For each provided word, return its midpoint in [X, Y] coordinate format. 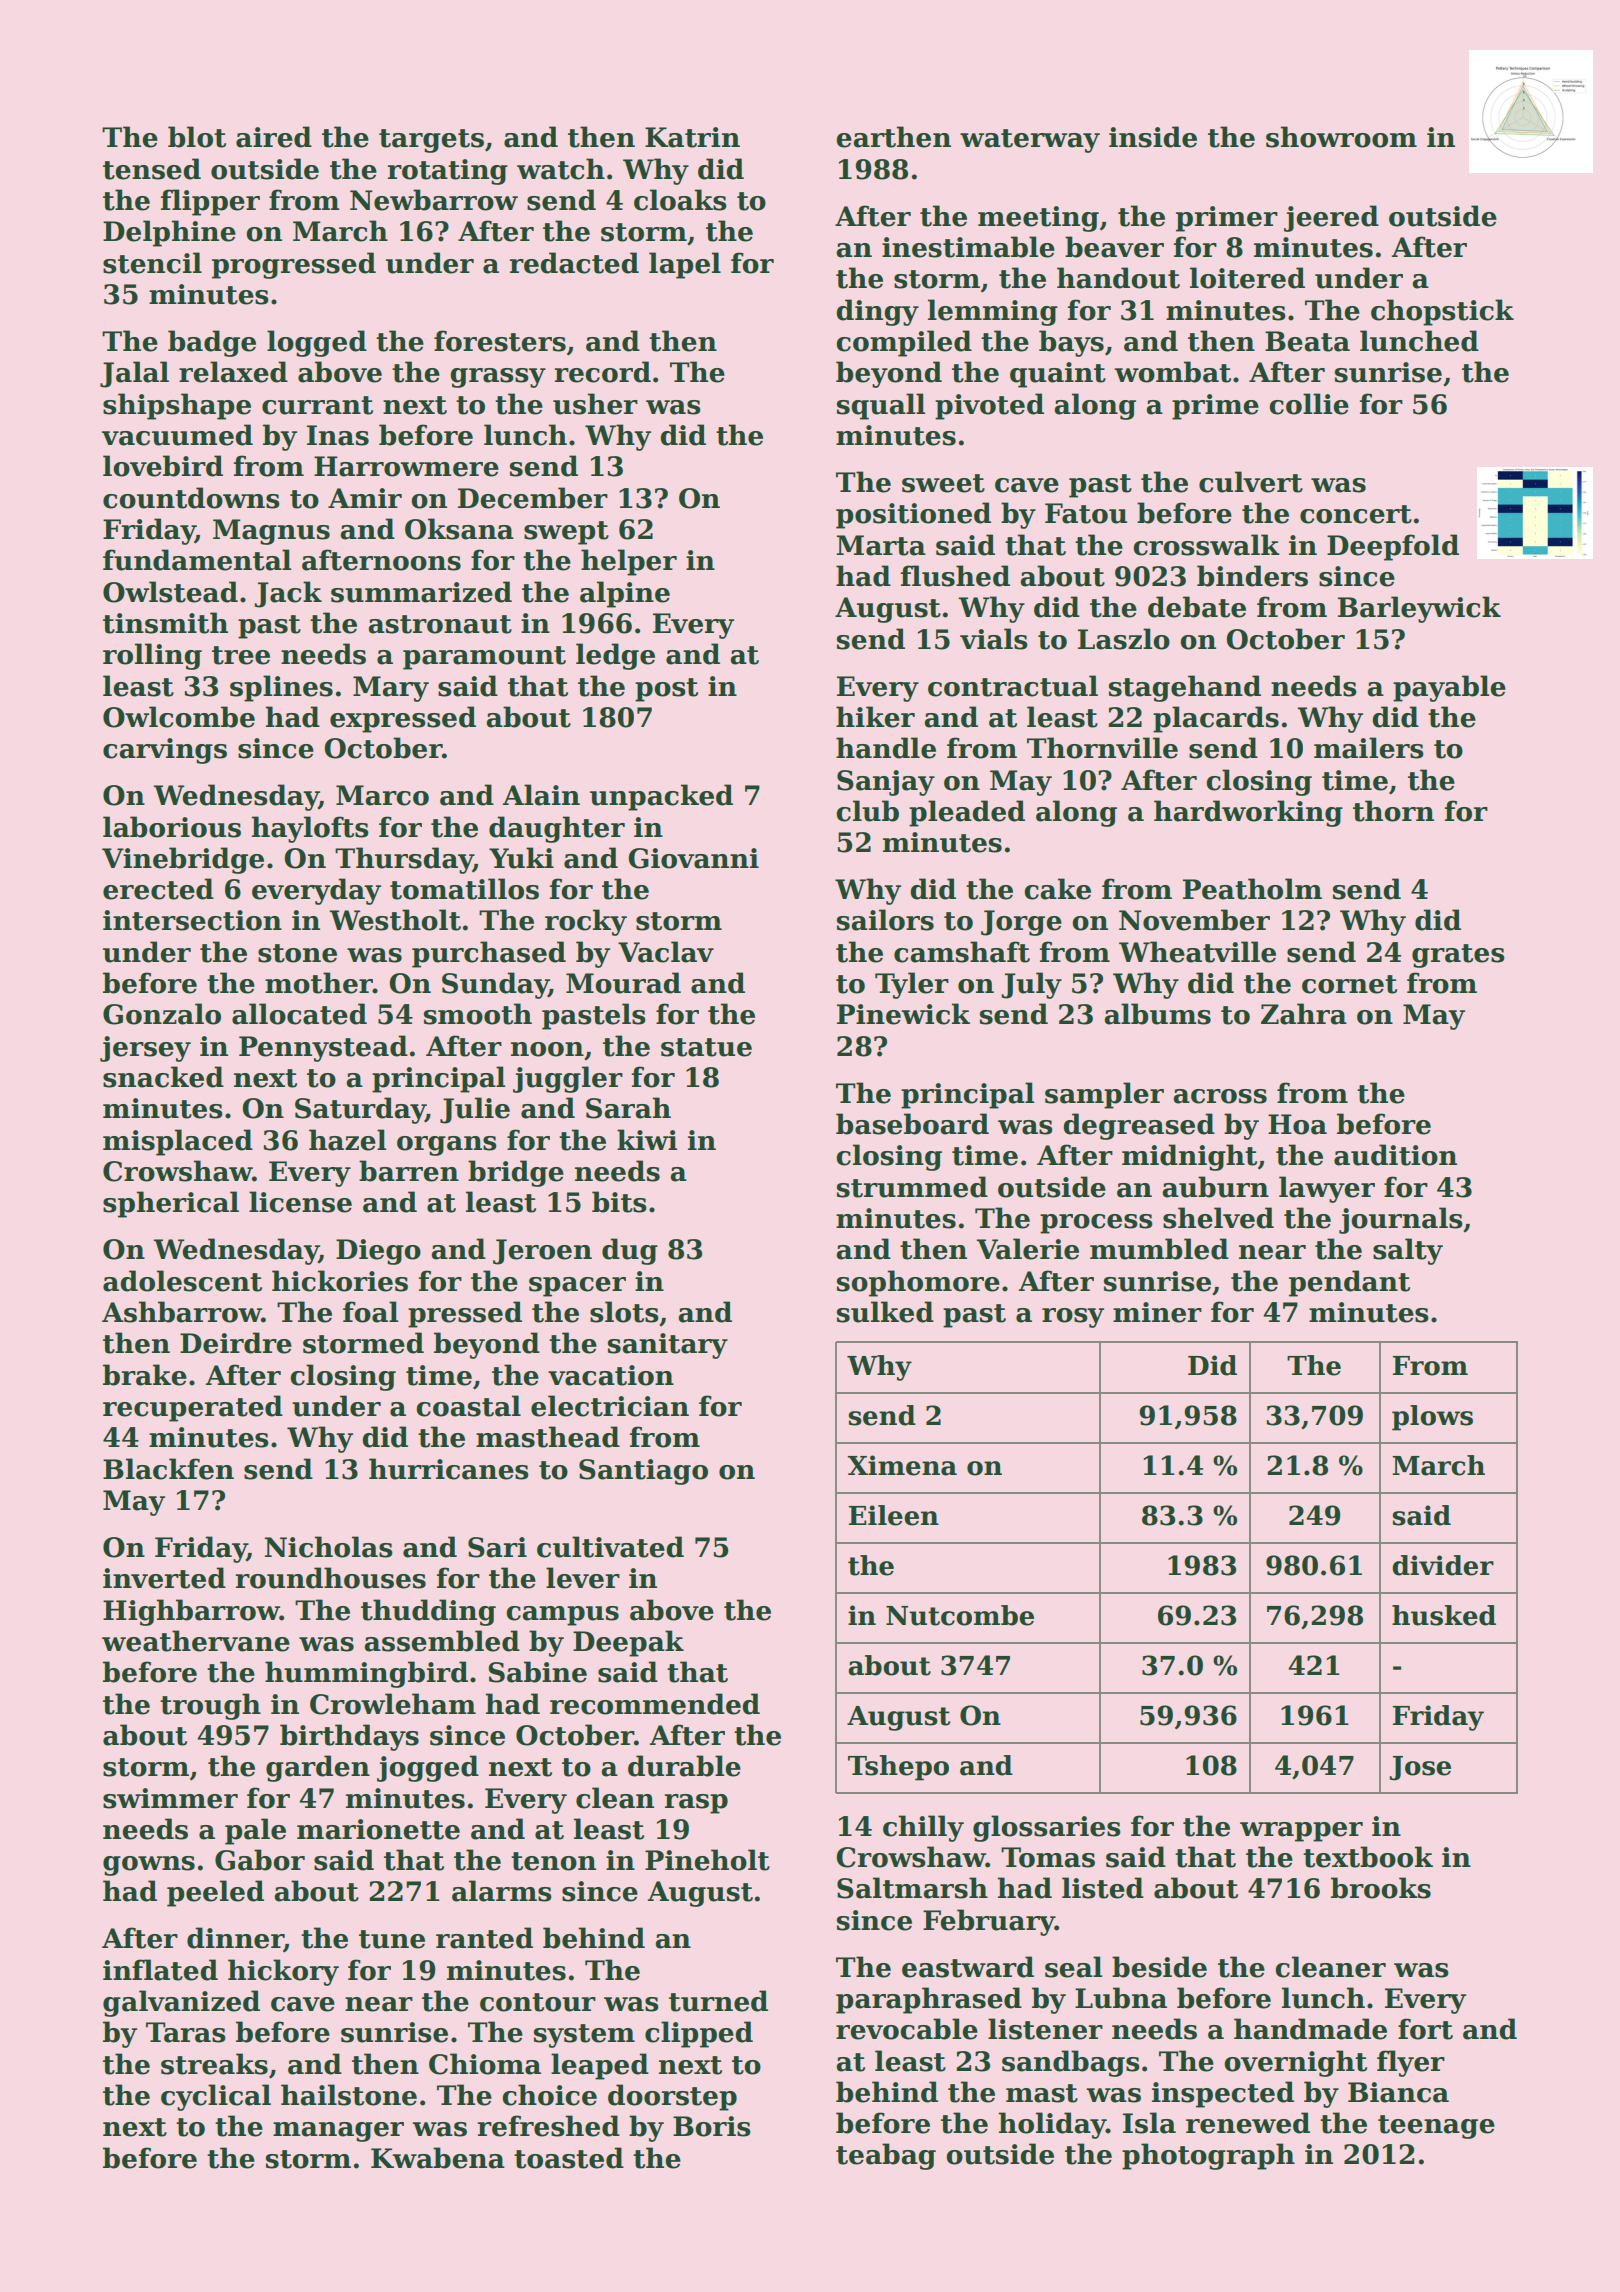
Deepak [628, 1643]
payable [1449, 688]
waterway [1030, 141]
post [666, 690]
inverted [164, 1578]
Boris [712, 2126]
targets [431, 141]
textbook [1368, 1857]
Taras [186, 2032]
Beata [1307, 341]
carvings [165, 751]
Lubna [1121, 1998]
